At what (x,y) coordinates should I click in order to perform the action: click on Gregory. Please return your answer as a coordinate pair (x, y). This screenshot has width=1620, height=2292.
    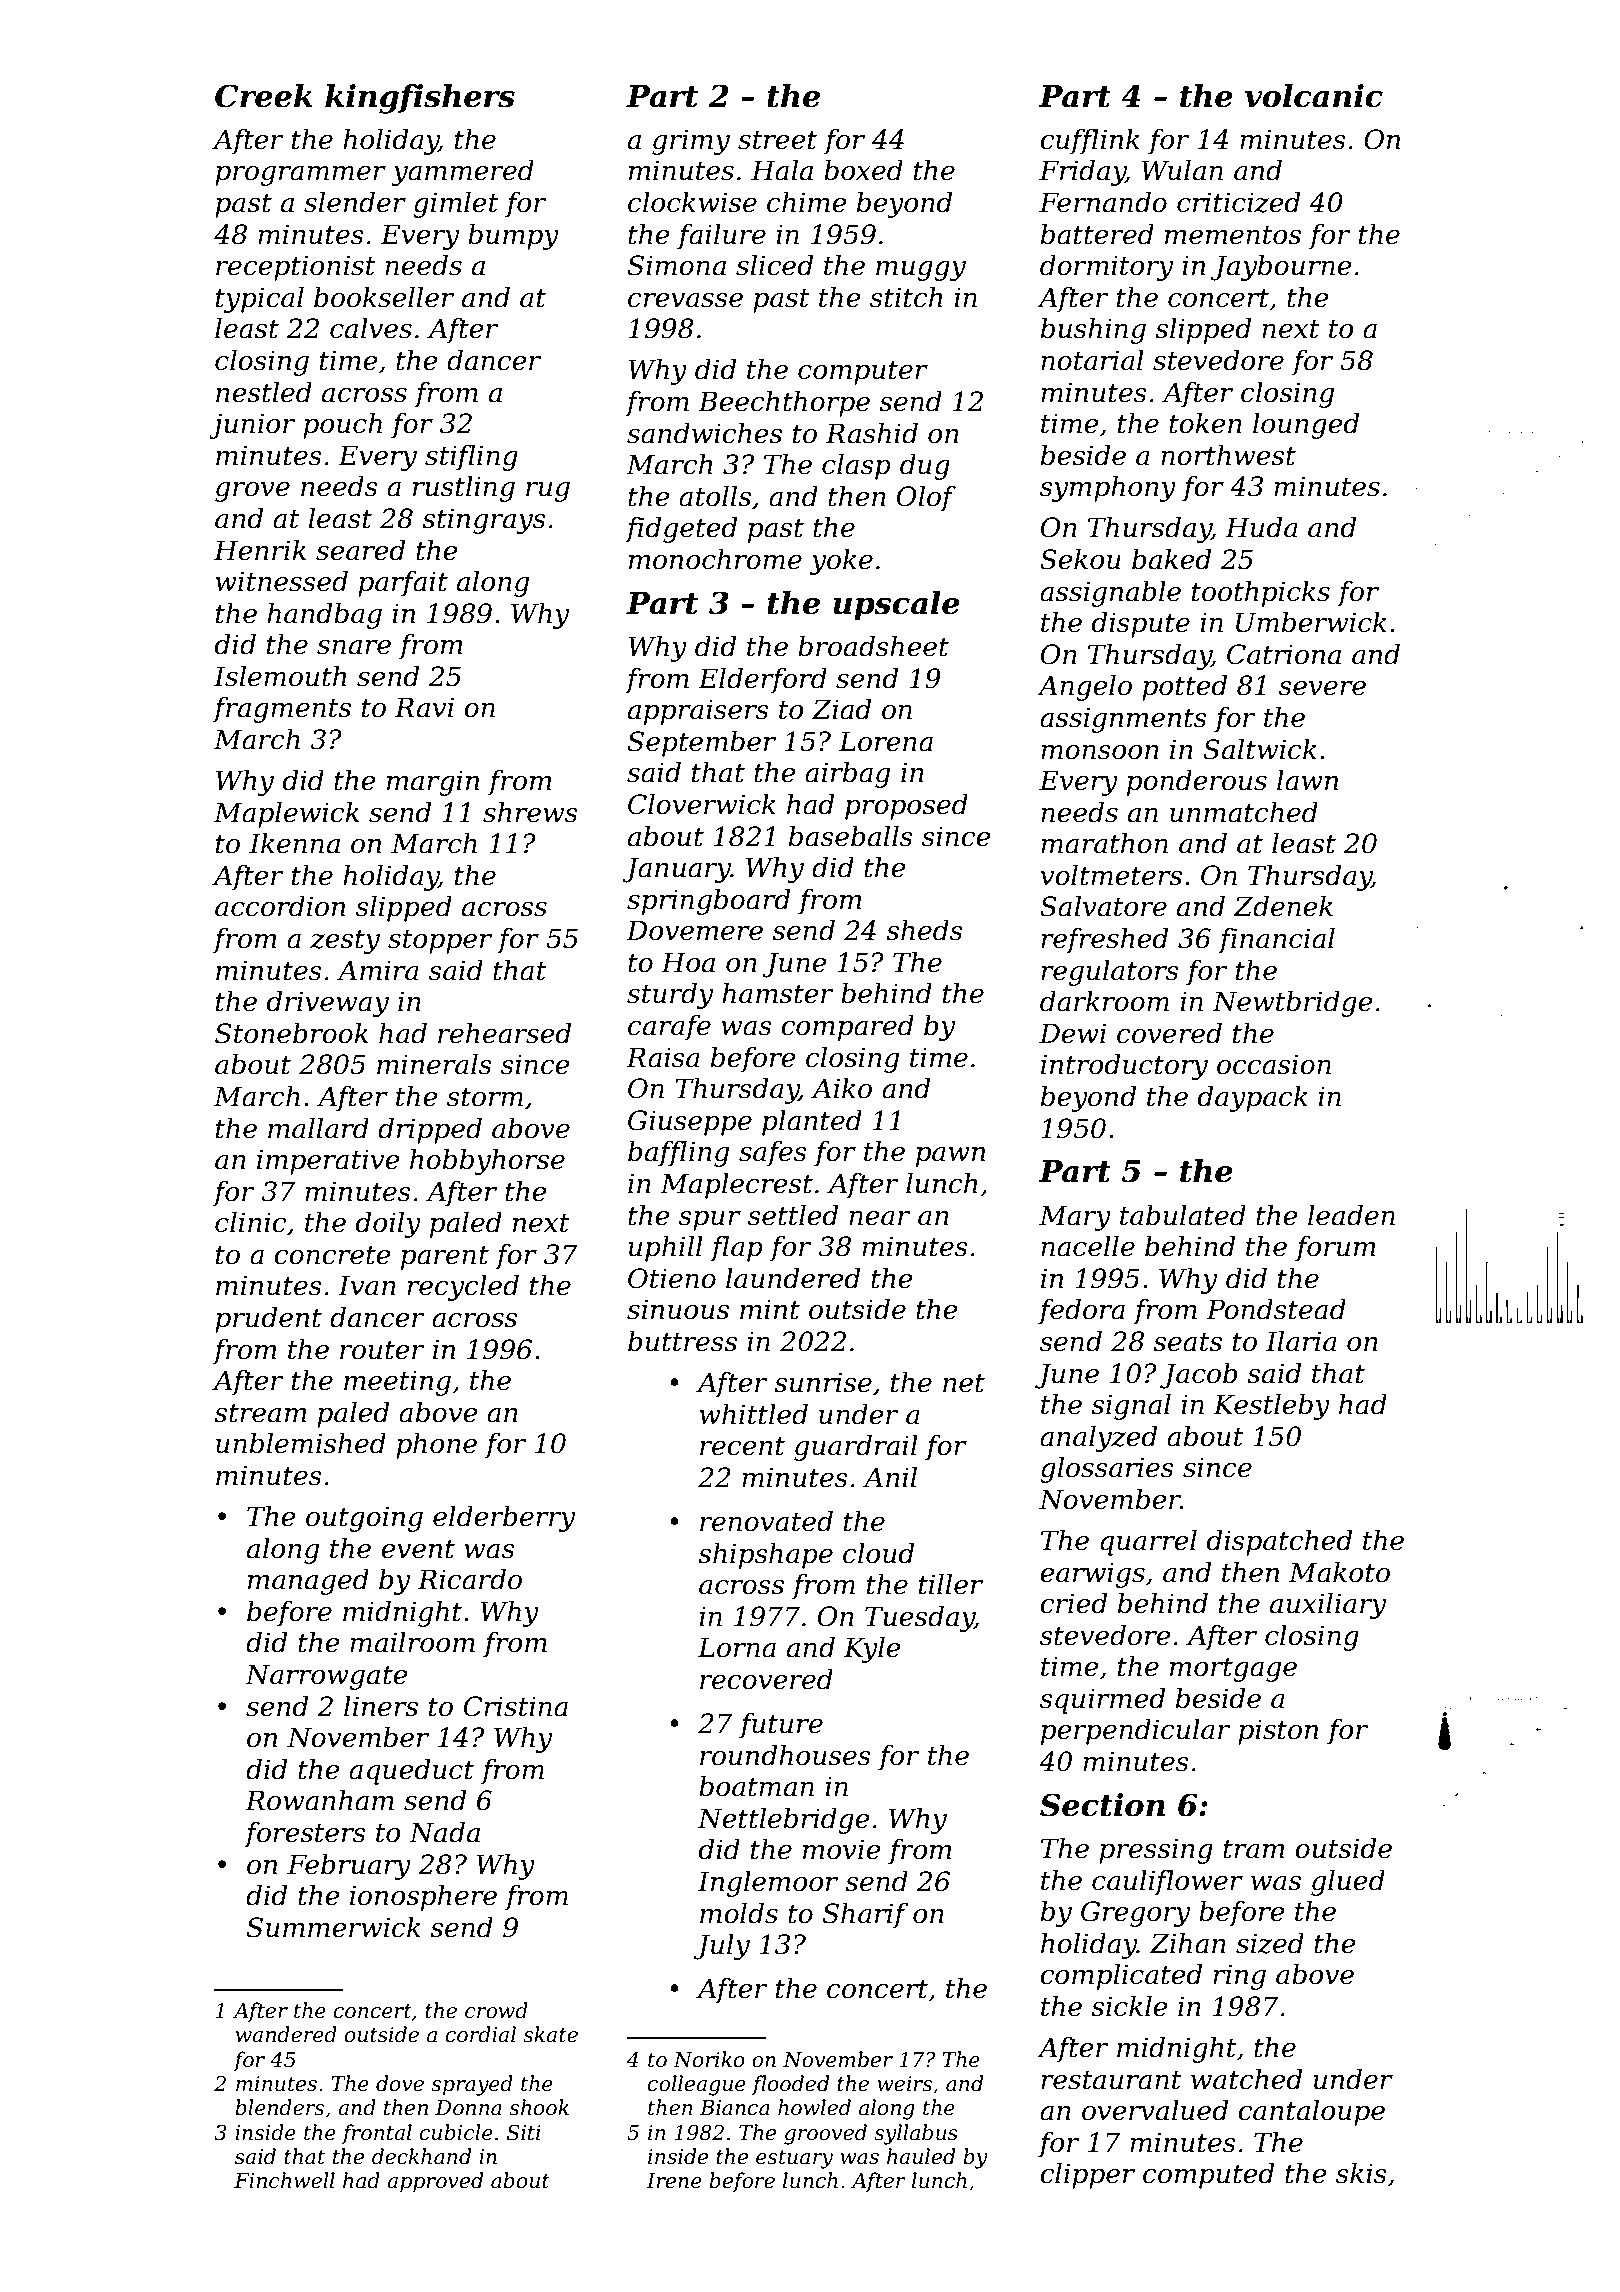
    Looking at the image, I should click on (1135, 1914).
